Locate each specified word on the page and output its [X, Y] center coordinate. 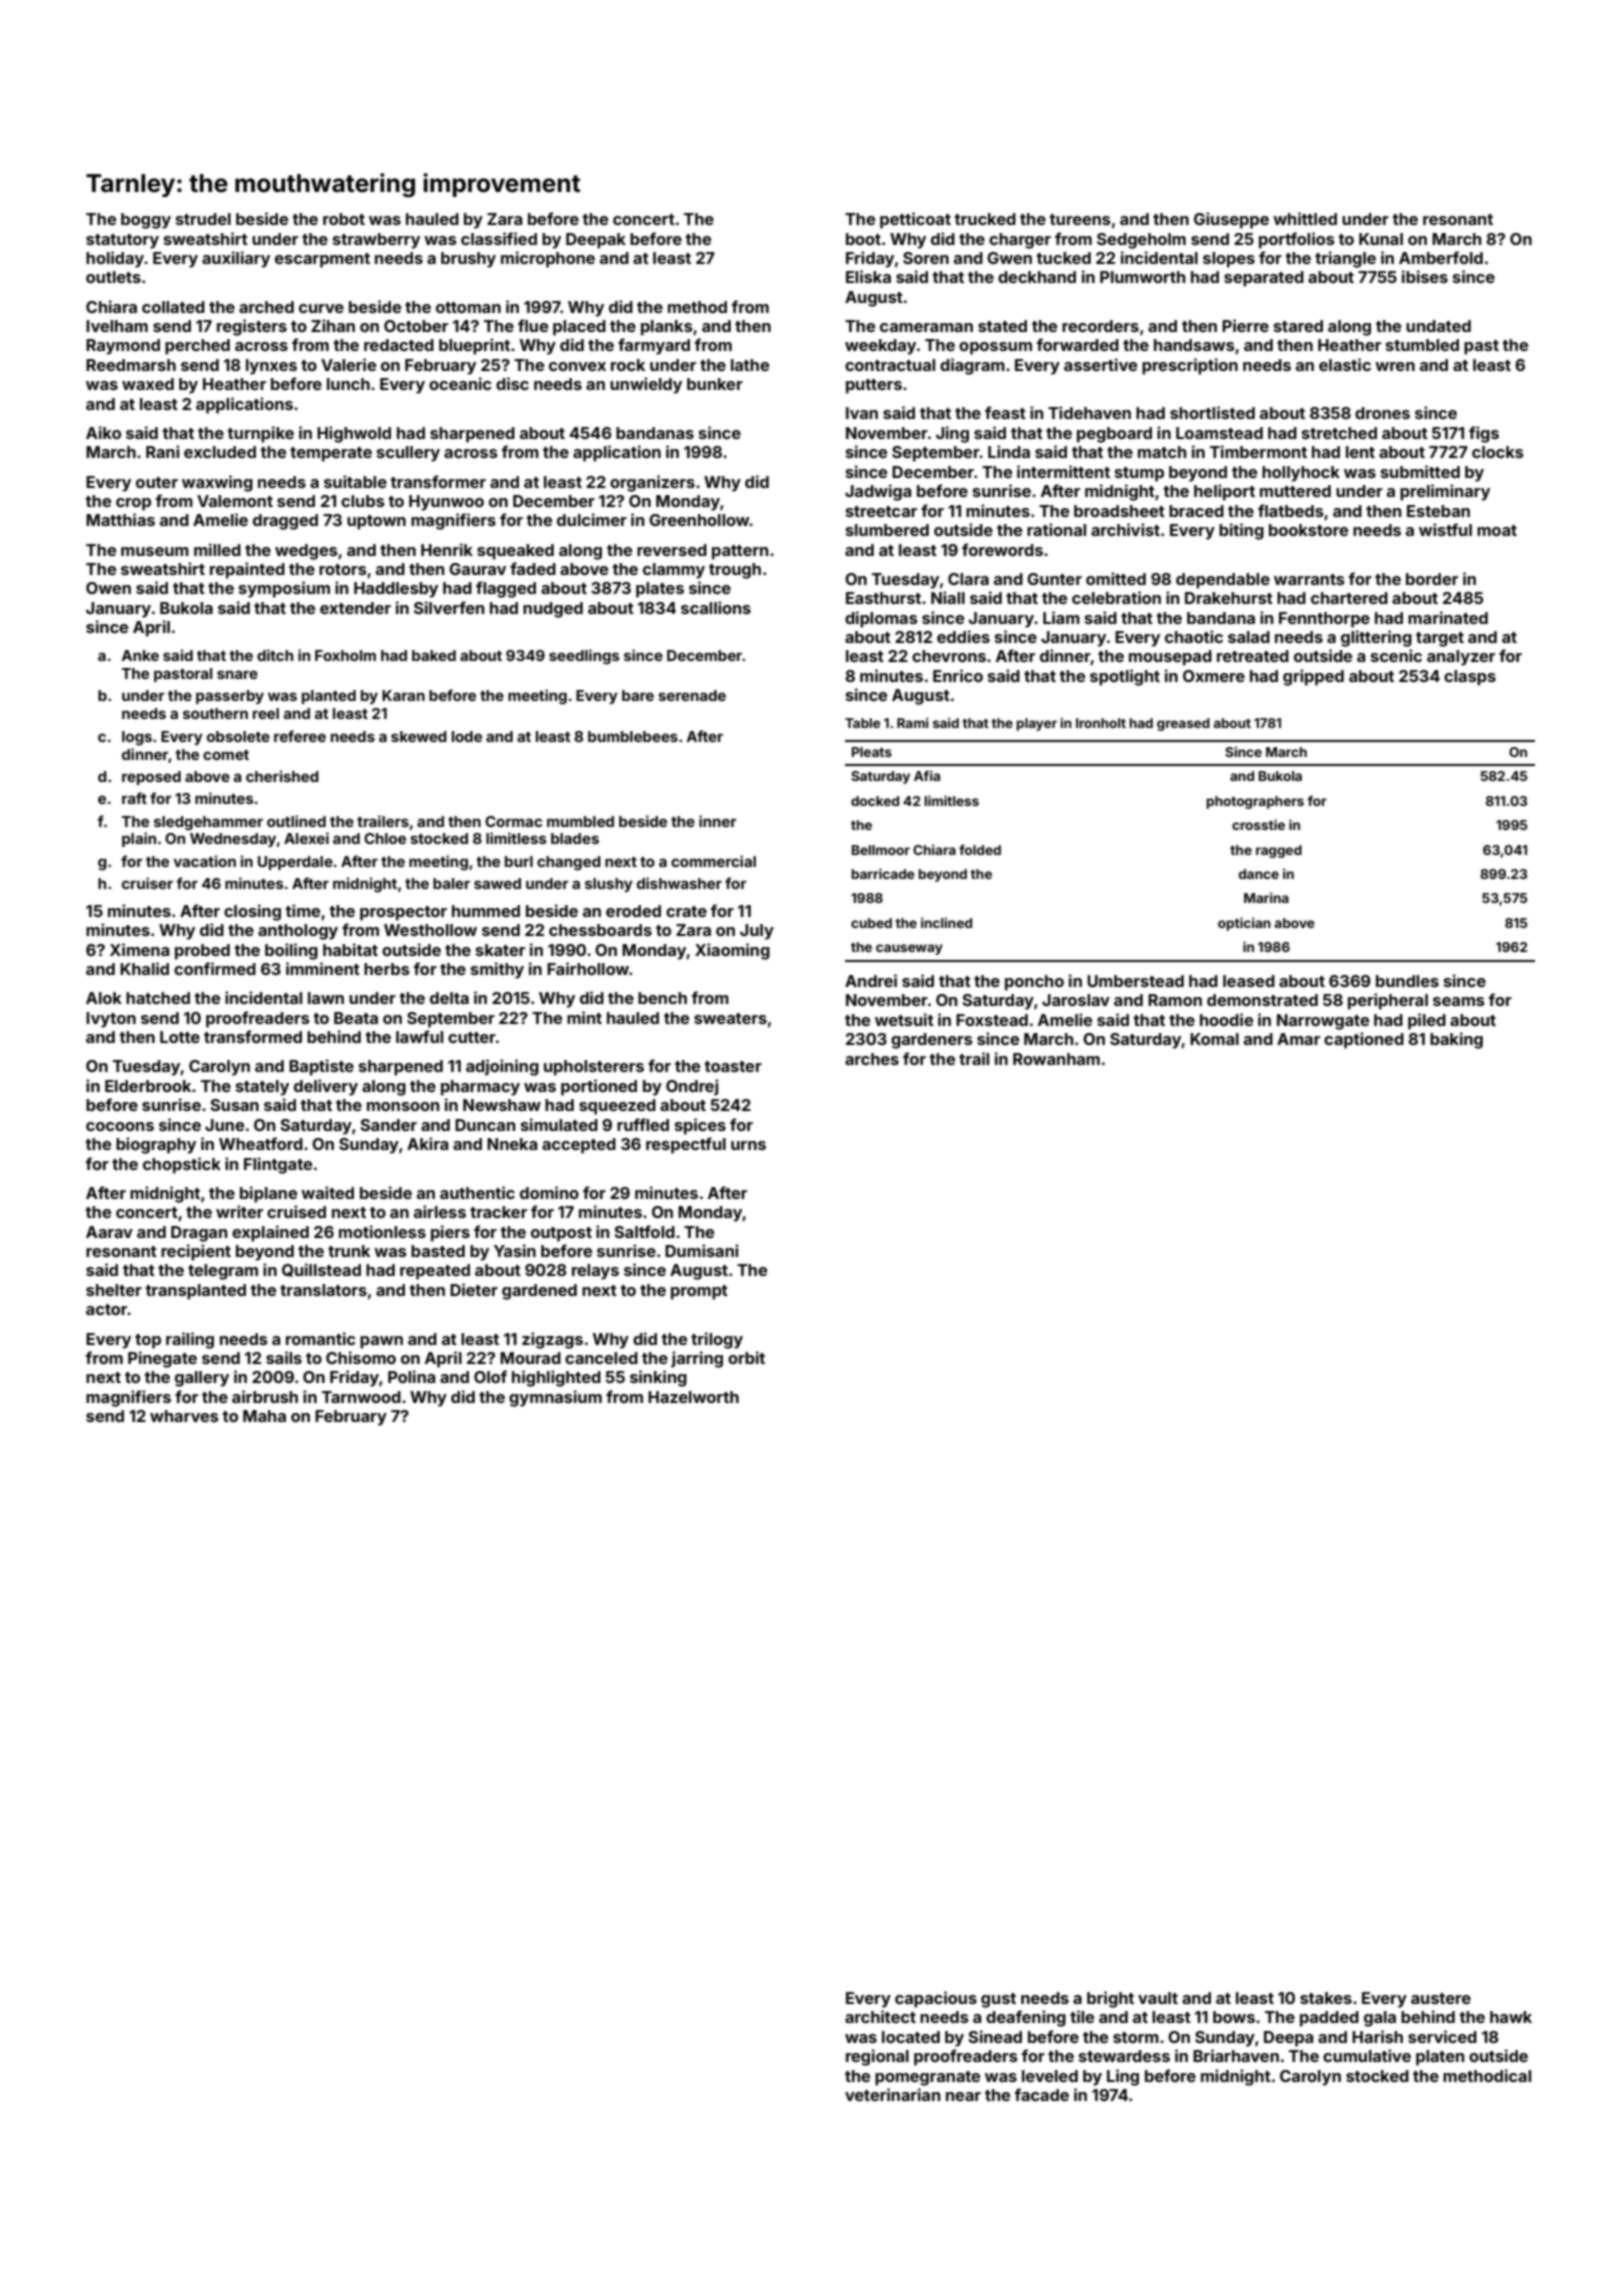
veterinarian [892, 2094]
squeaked [515, 552]
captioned [1364, 1040]
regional [877, 2057]
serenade [692, 695]
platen [1440, 2058]
